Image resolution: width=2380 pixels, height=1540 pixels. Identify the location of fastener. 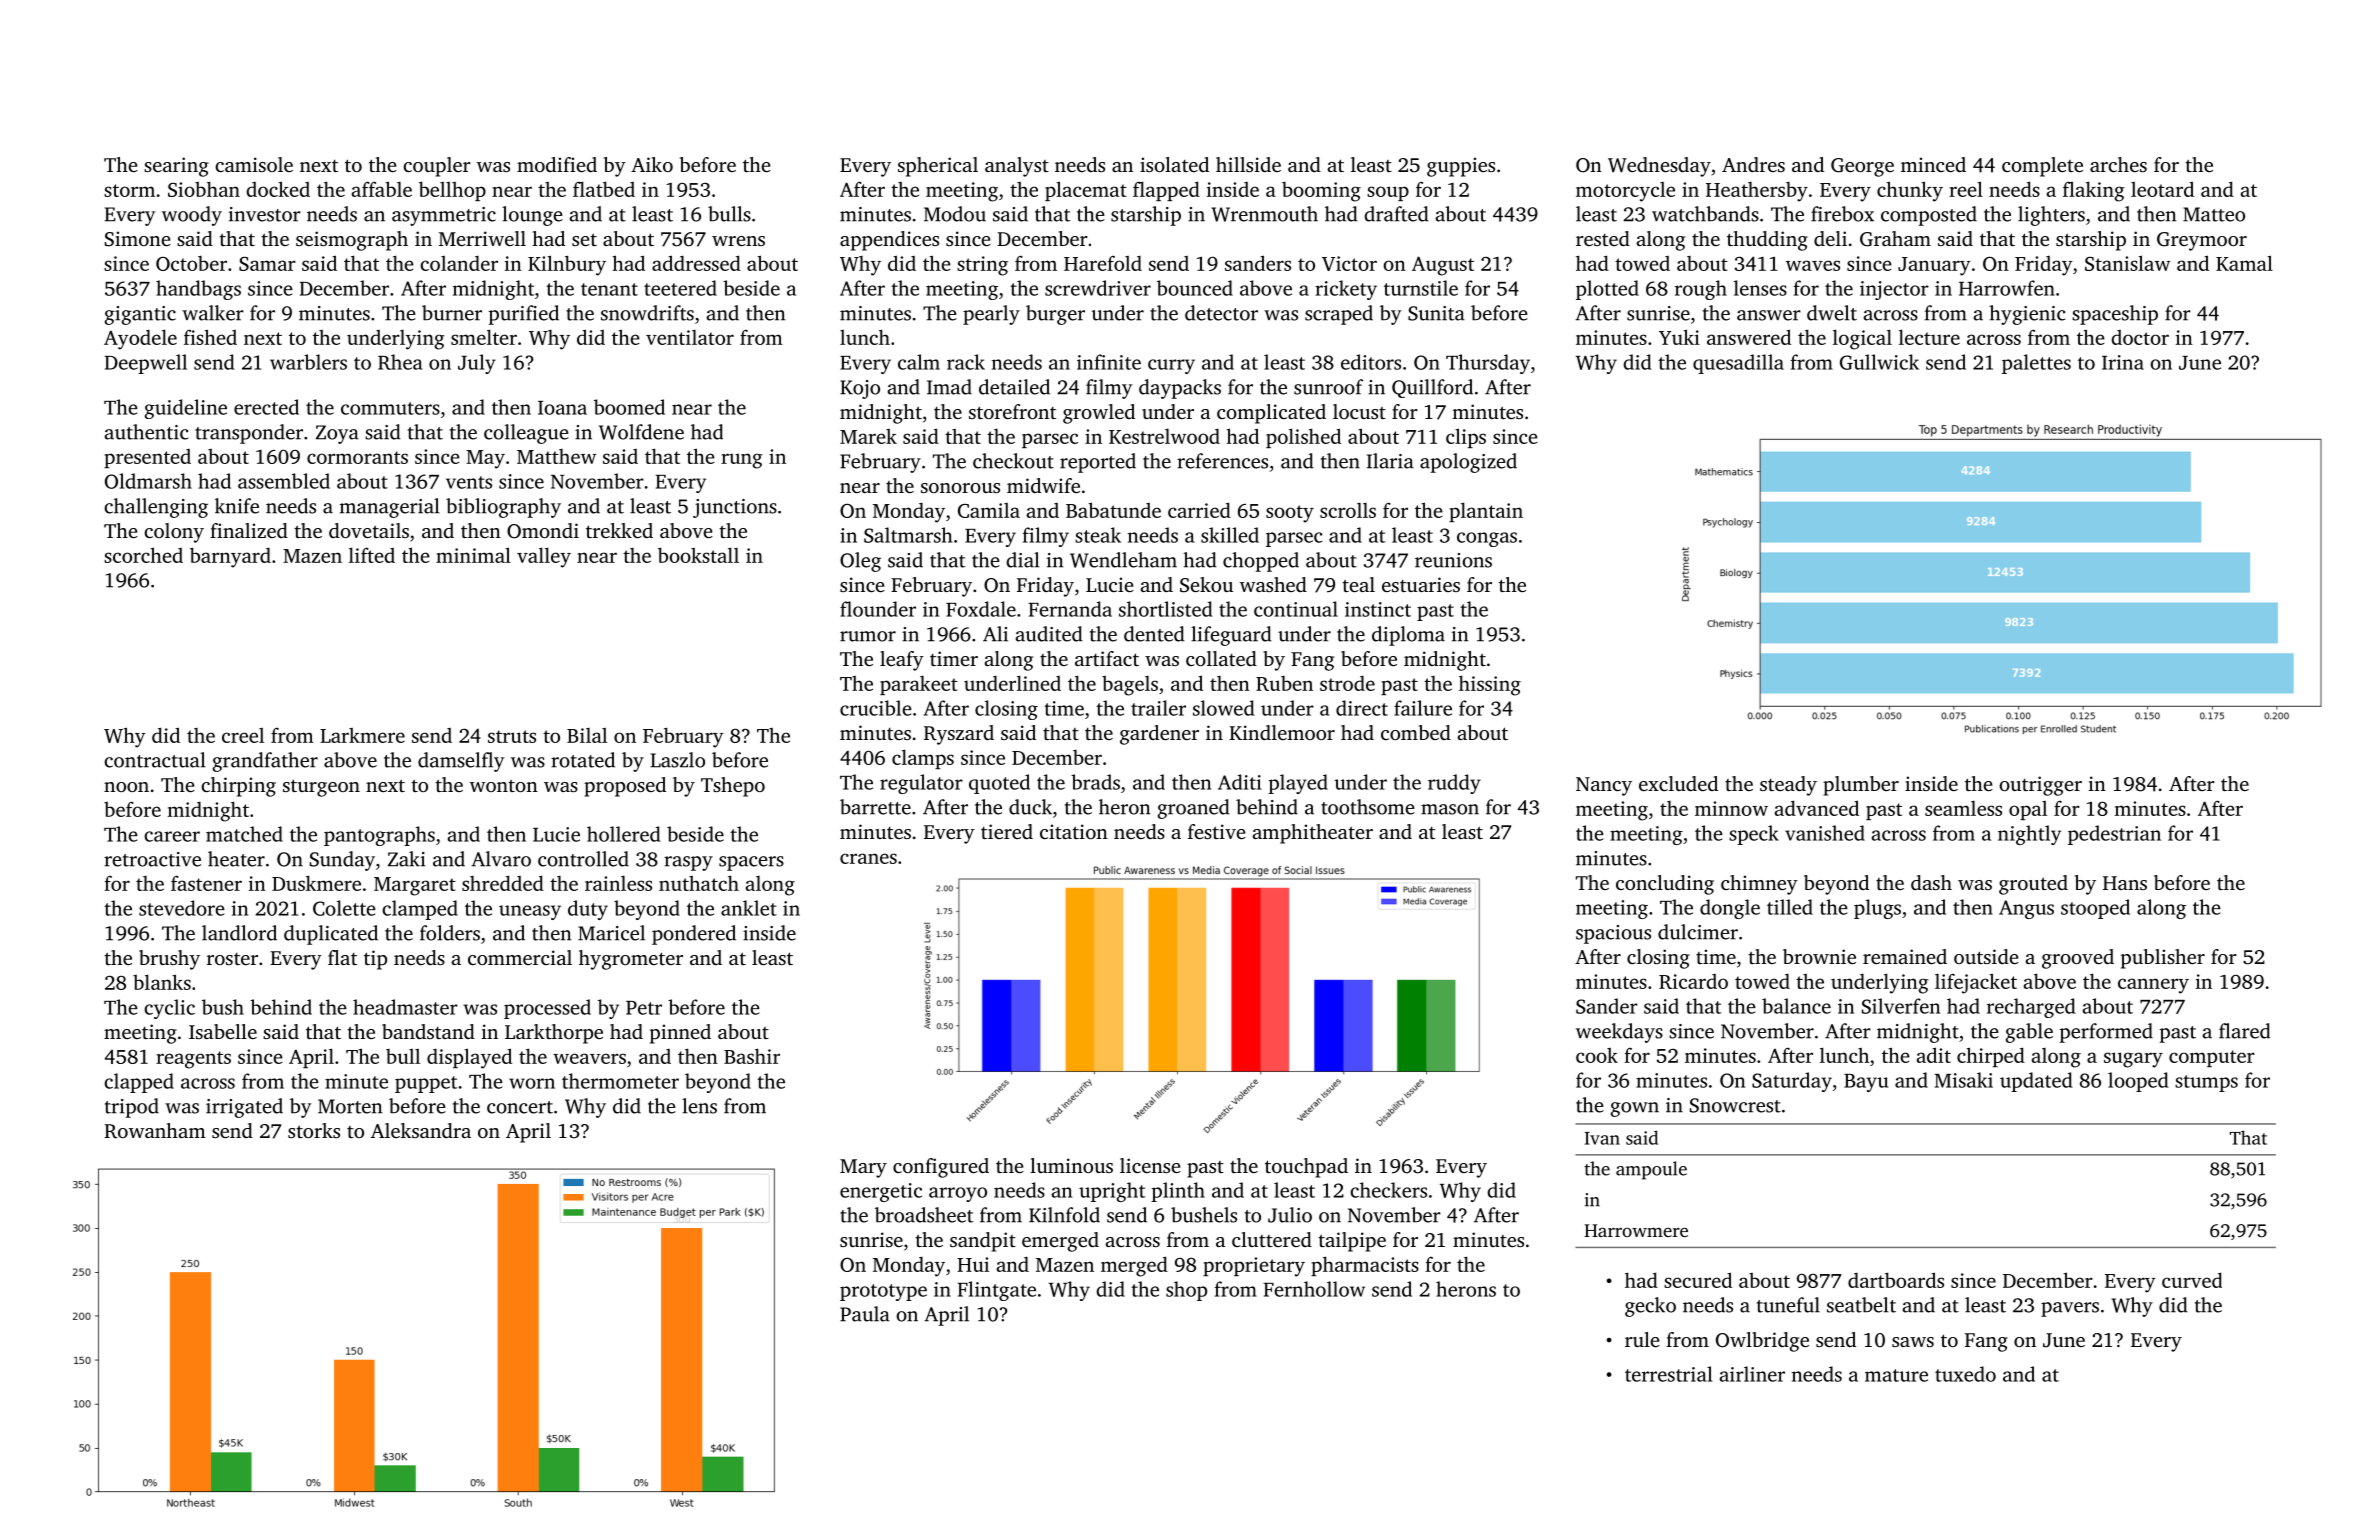
(206, 883).
